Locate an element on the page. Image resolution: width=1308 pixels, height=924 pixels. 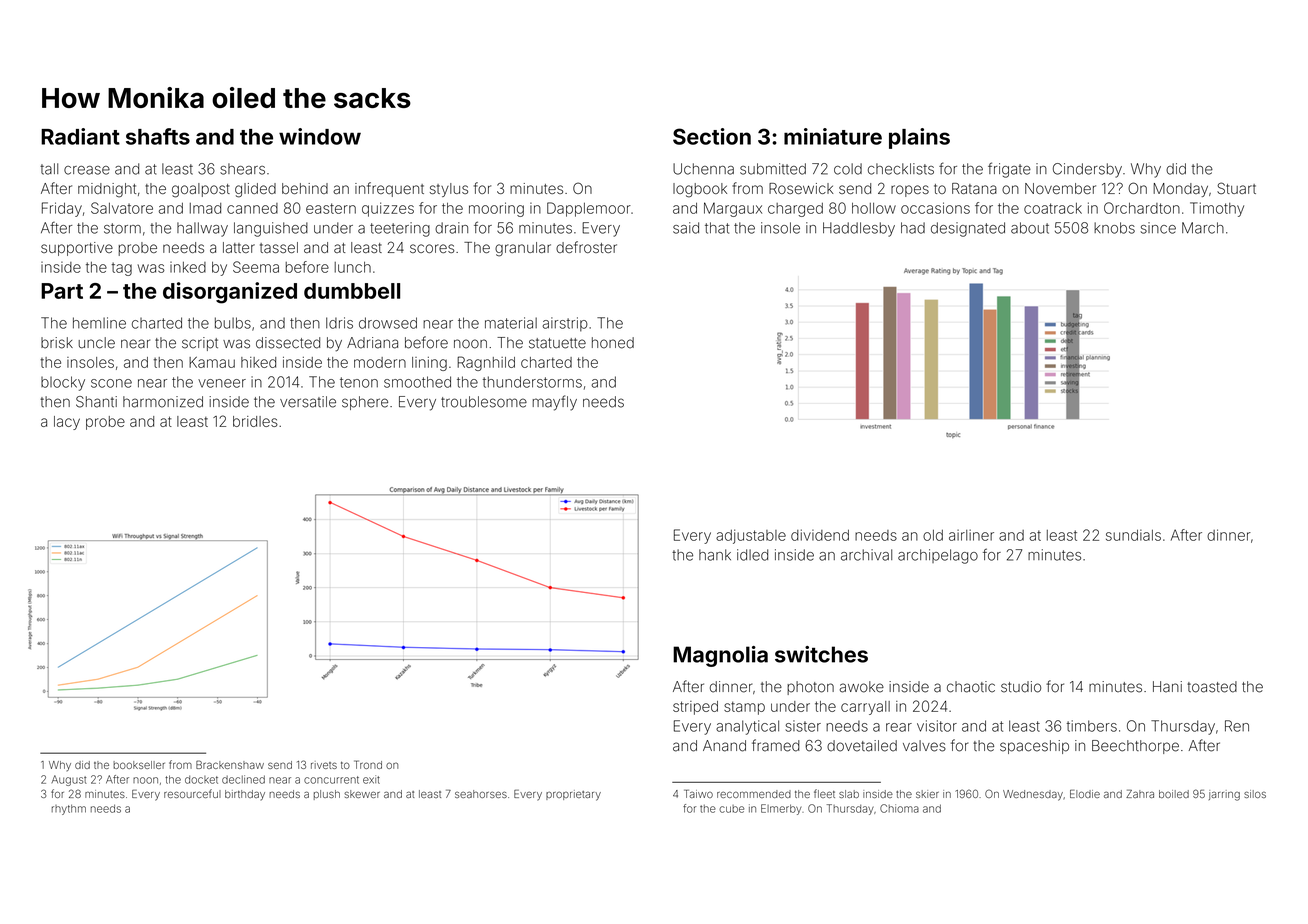
hank is located at coordinates (715, 555).
